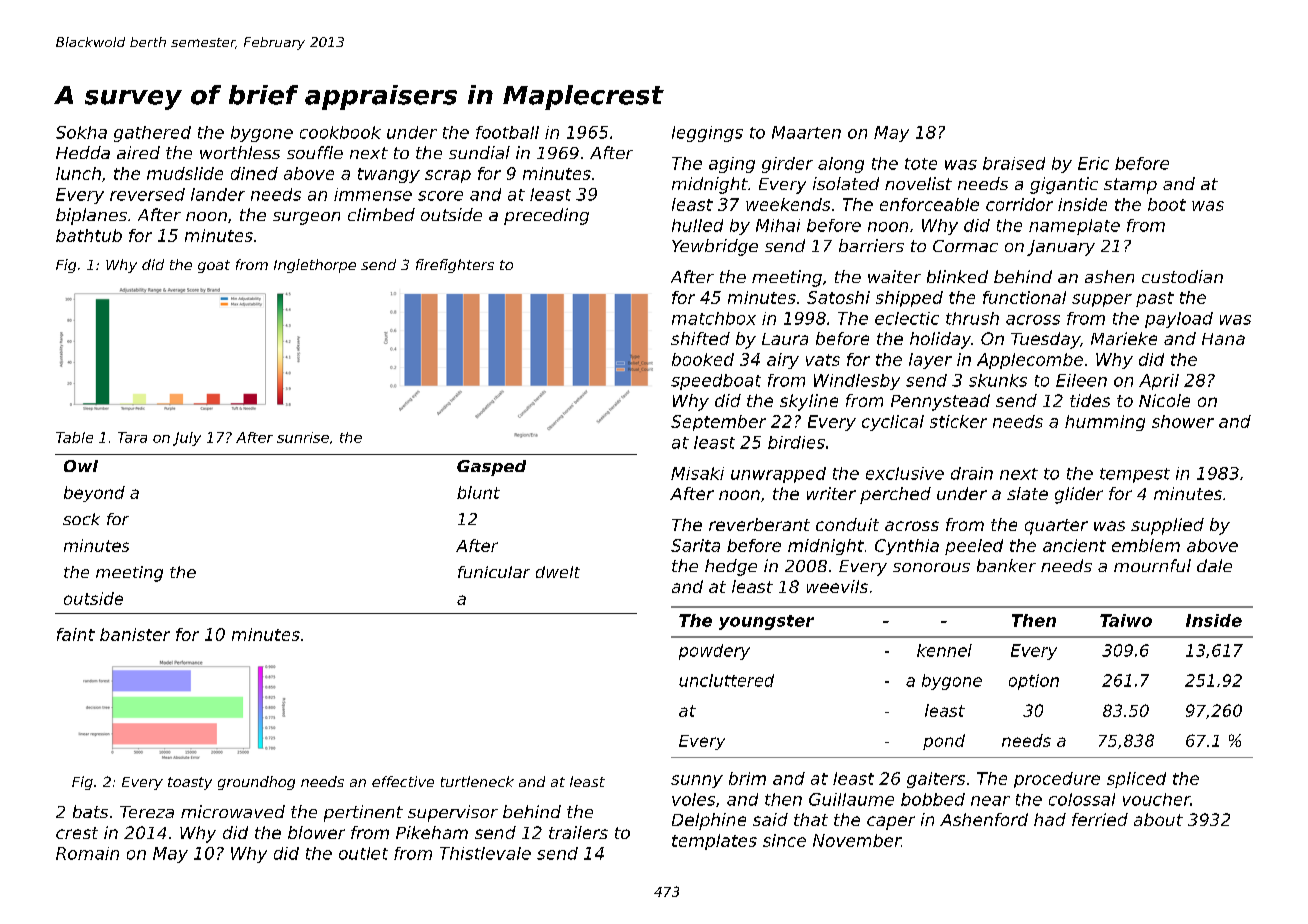 The image size is (1308, 924). I want to click on reverberant, so click(759, 524).
